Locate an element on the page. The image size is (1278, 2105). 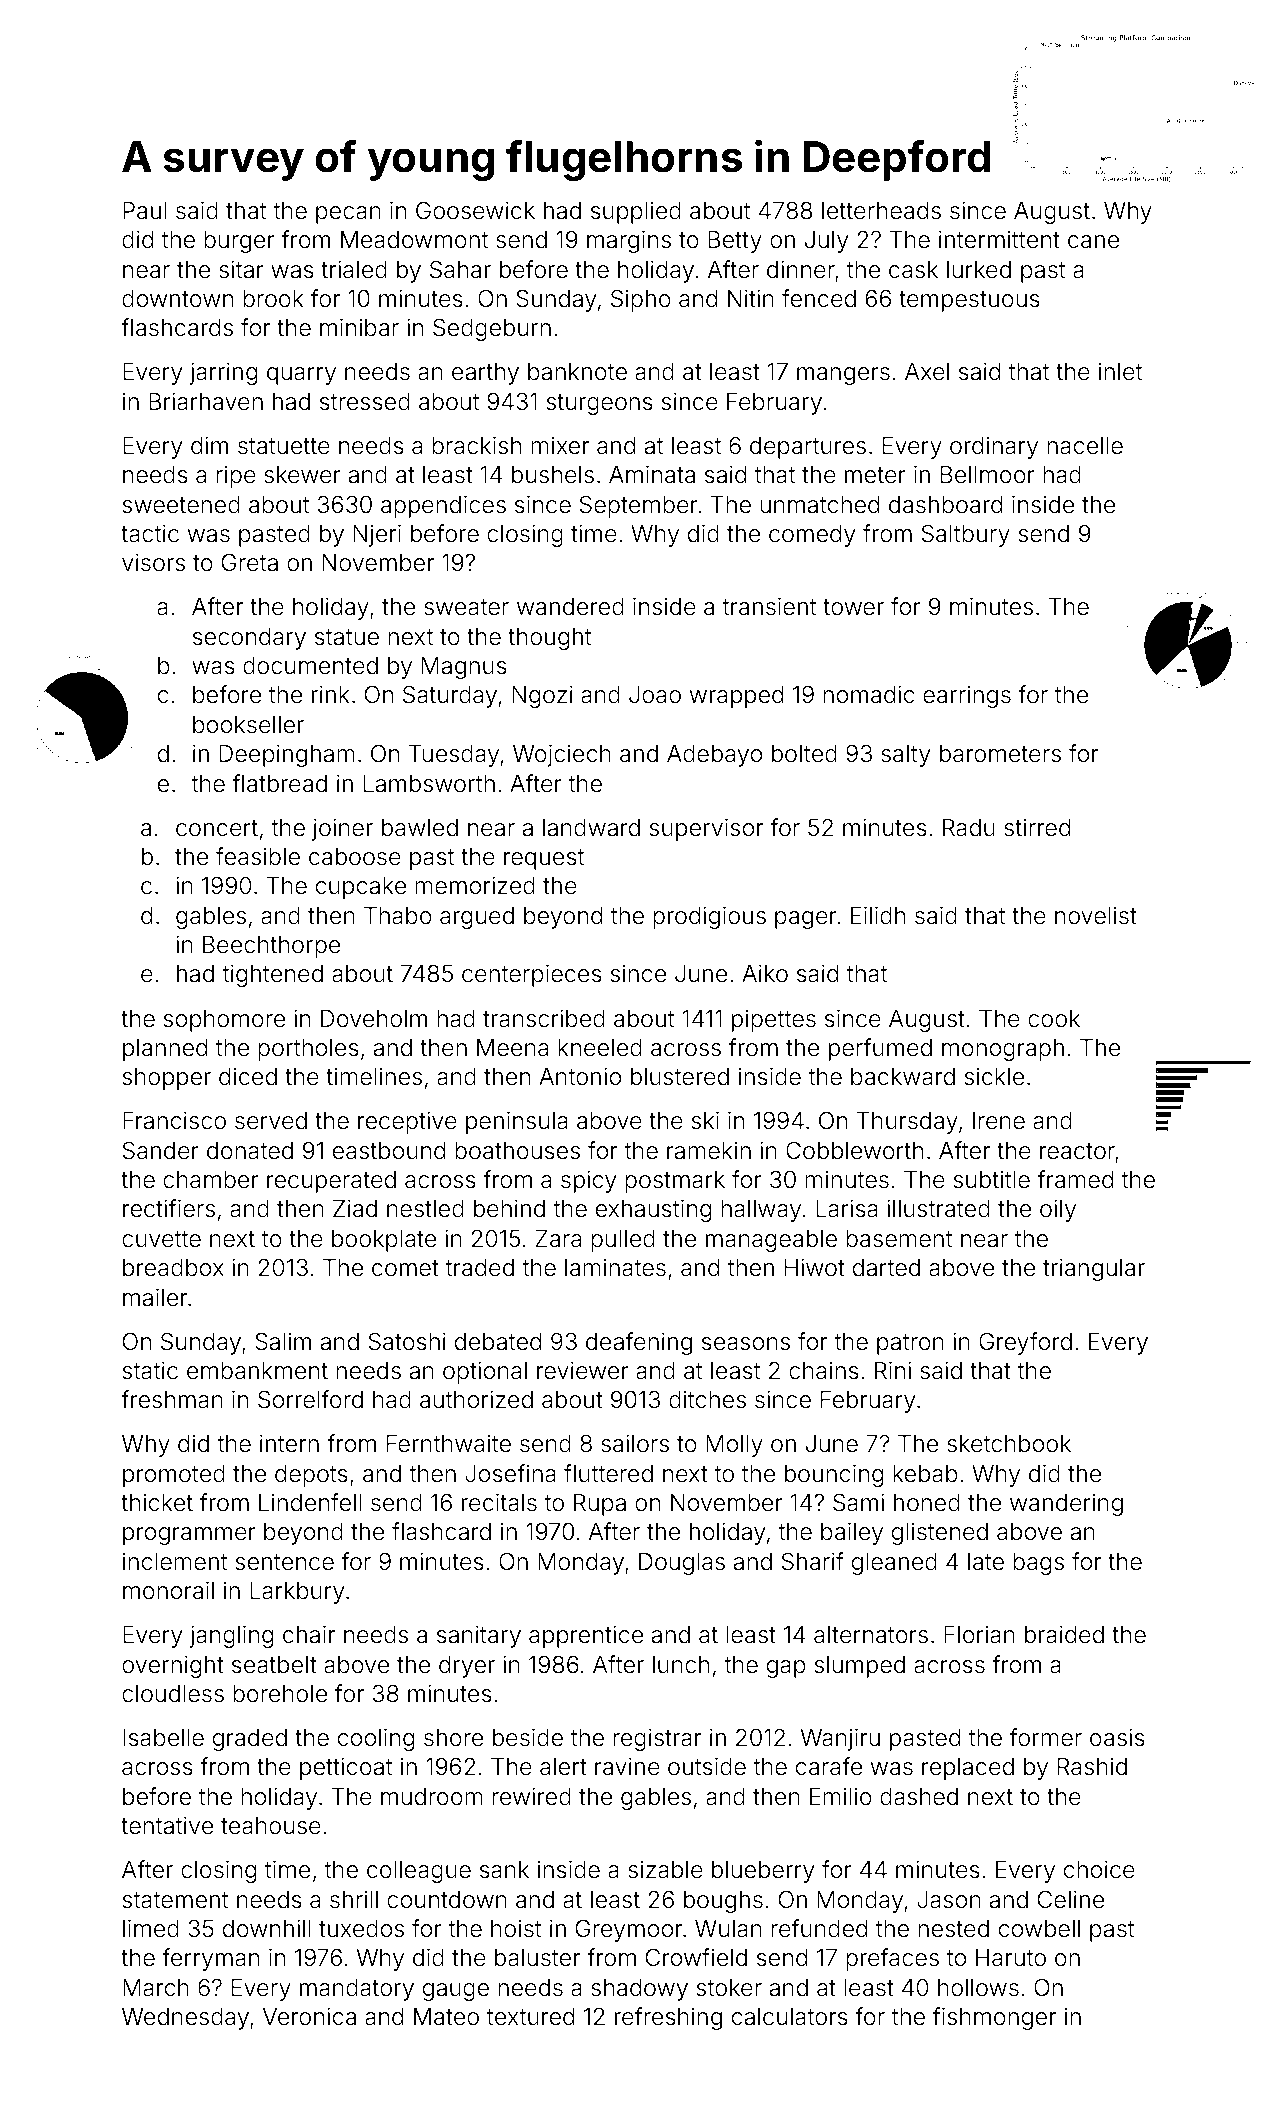
Goosewick is located at coordinates (475, 210).
